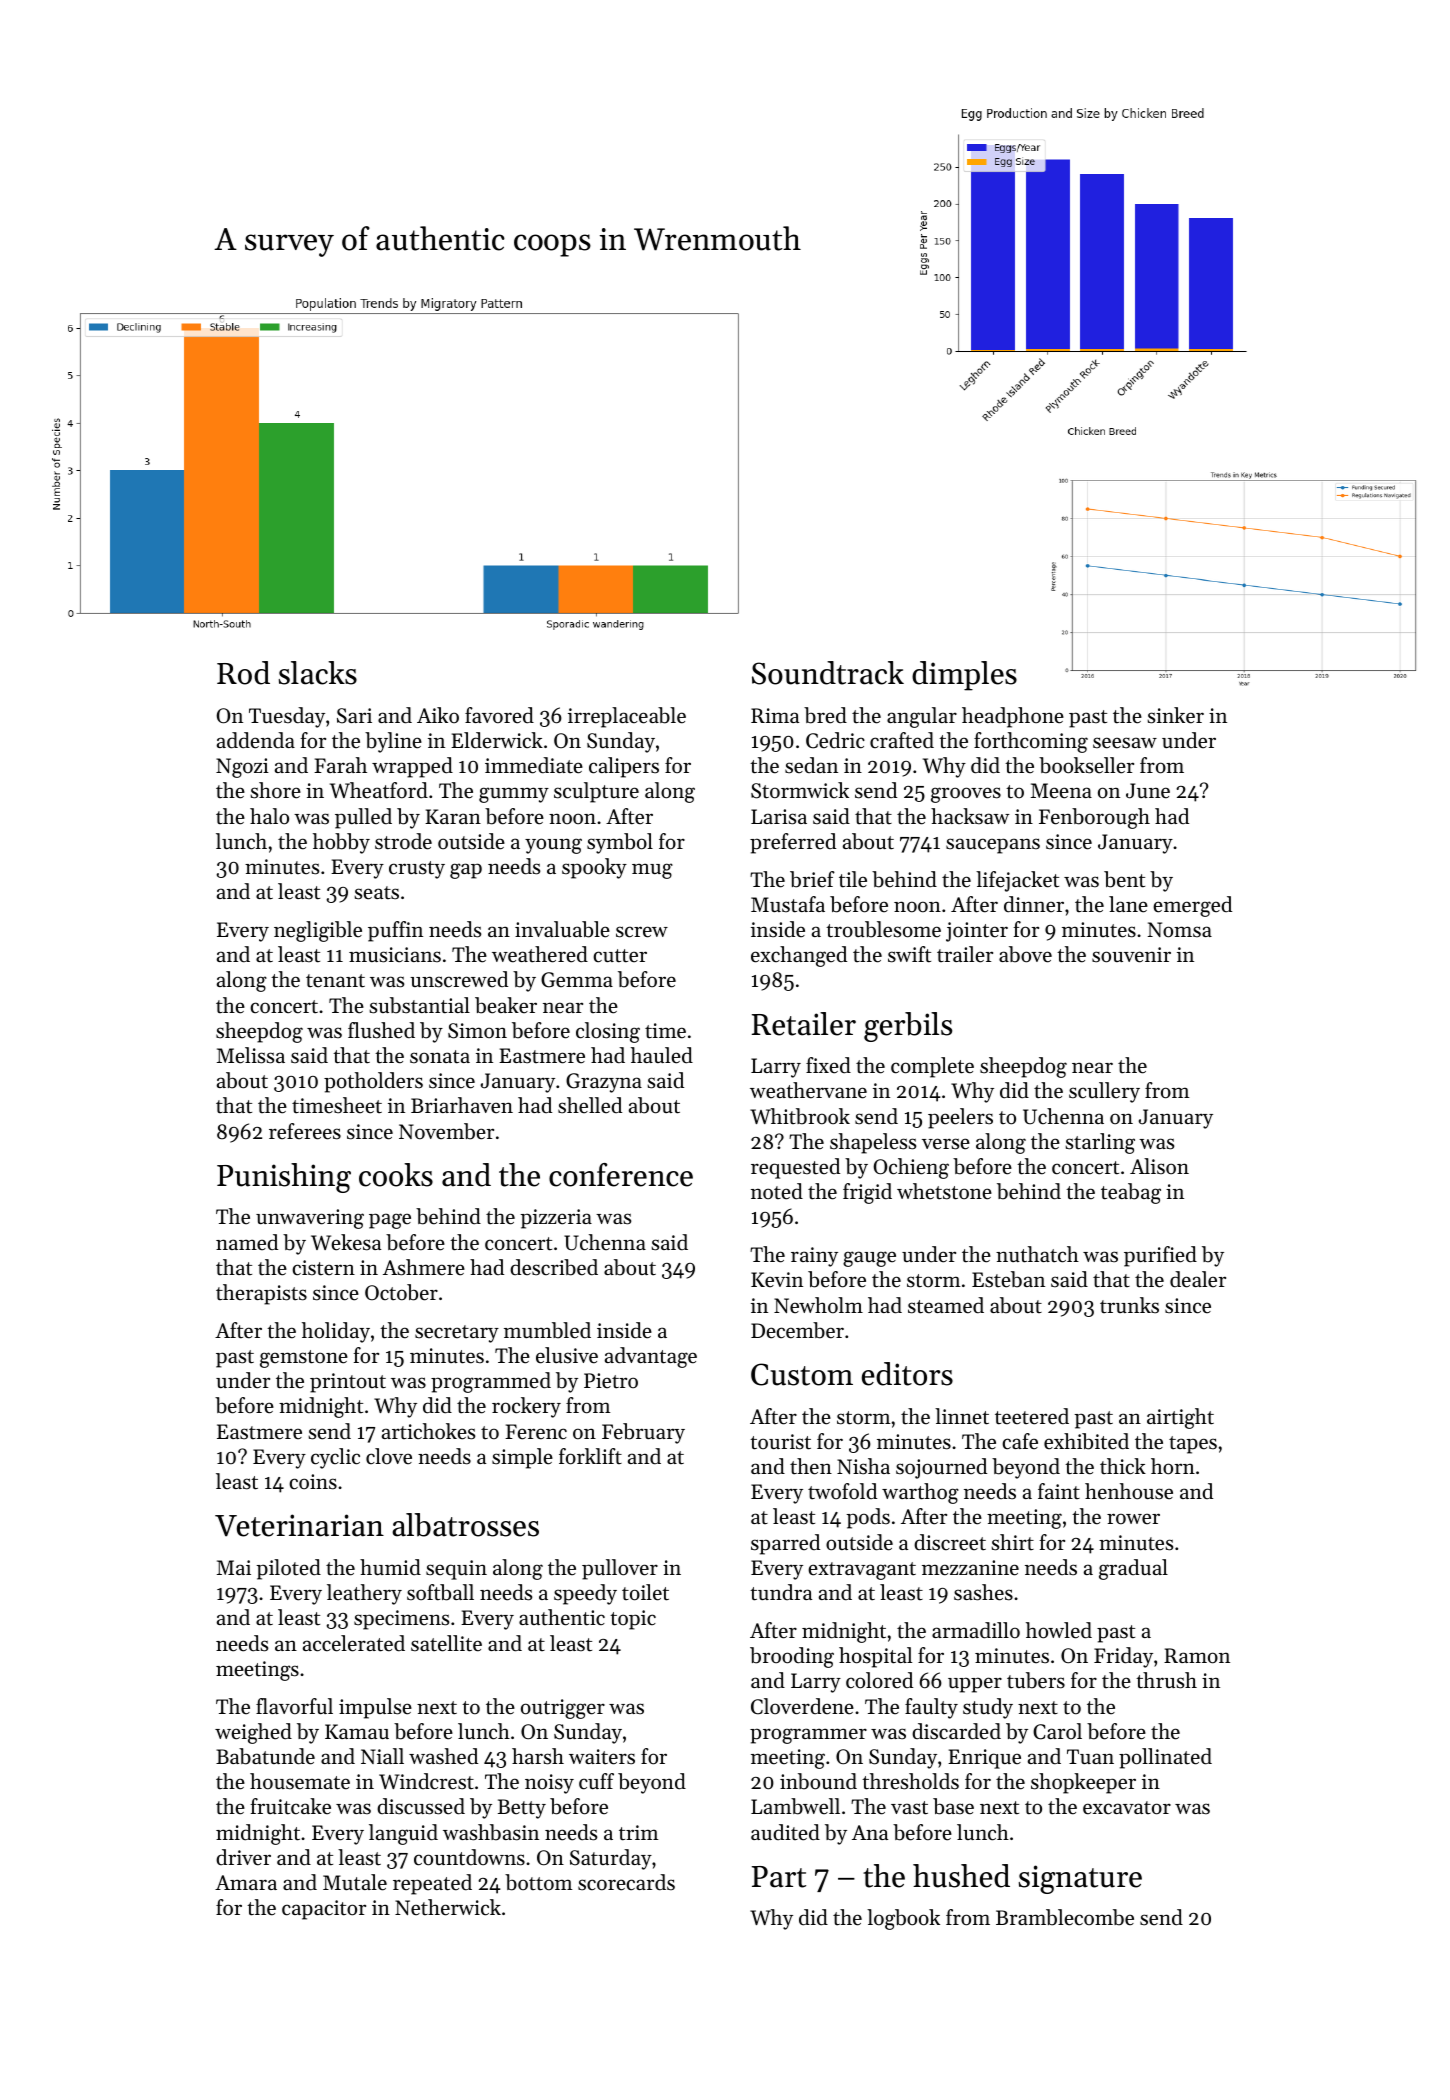 This screenshot has width=1450, height=2100. Describe the element at coordinates (563, 1709) in the screenshot. I see `outrigger` at that location.
